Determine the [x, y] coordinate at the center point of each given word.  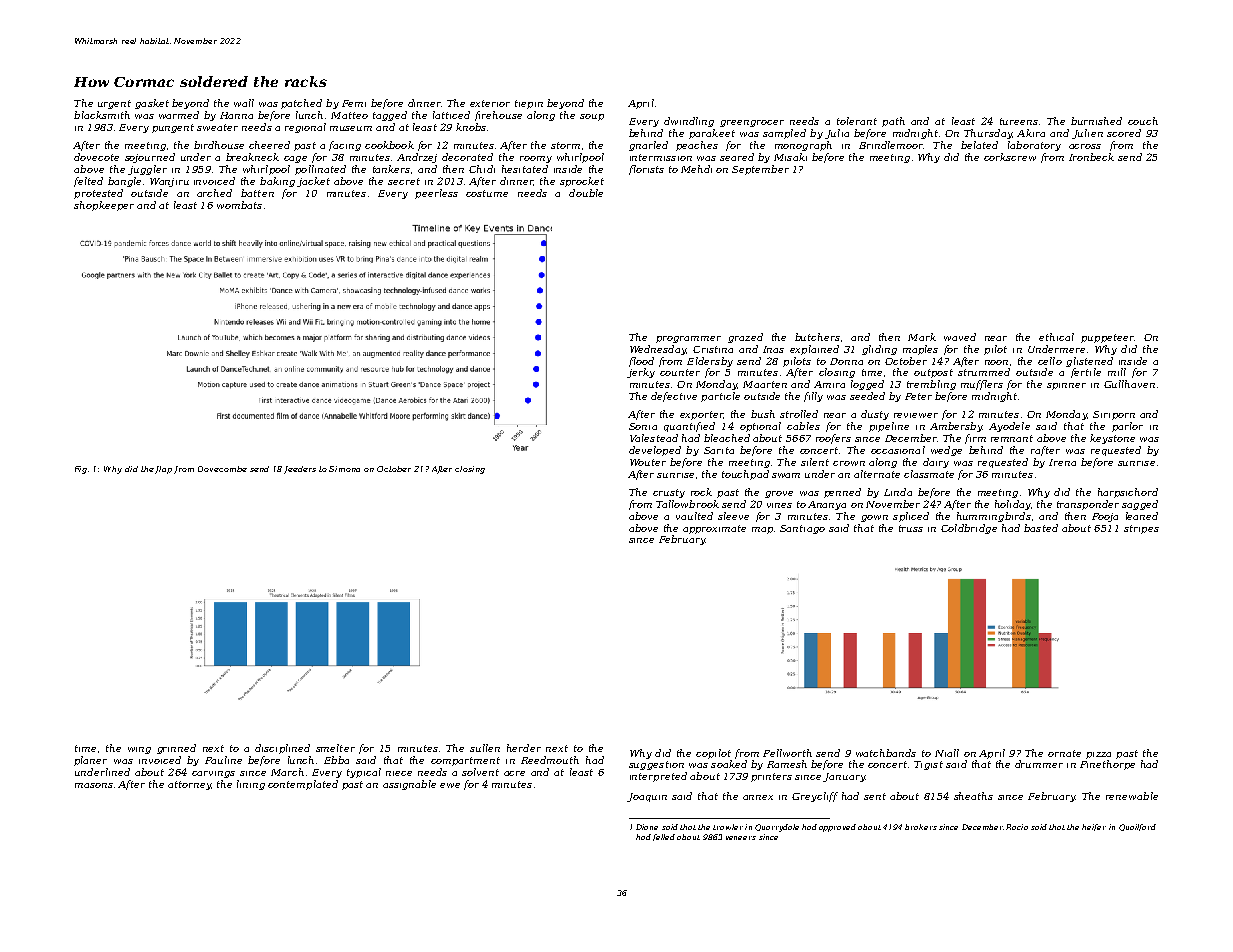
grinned [176, 749]
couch [1143, 121]
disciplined [282, 749]
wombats [239, 205]
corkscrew [1010, 157]
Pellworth [787, 753]
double [586, 193]
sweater [217, 127]
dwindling [689, 122]
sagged [1140, 505]
